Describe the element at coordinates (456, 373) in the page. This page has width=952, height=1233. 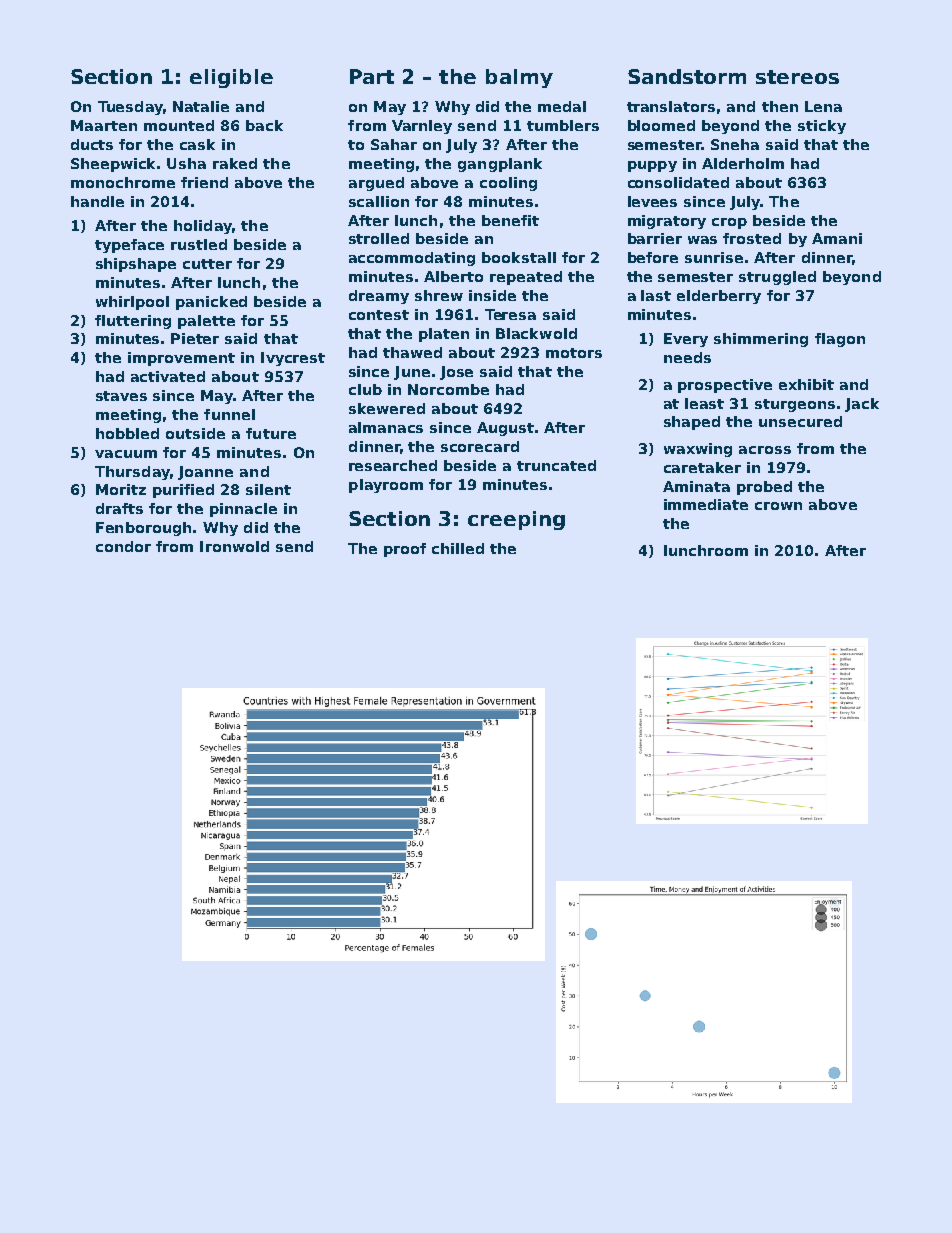
I see `Jose` at that location.
